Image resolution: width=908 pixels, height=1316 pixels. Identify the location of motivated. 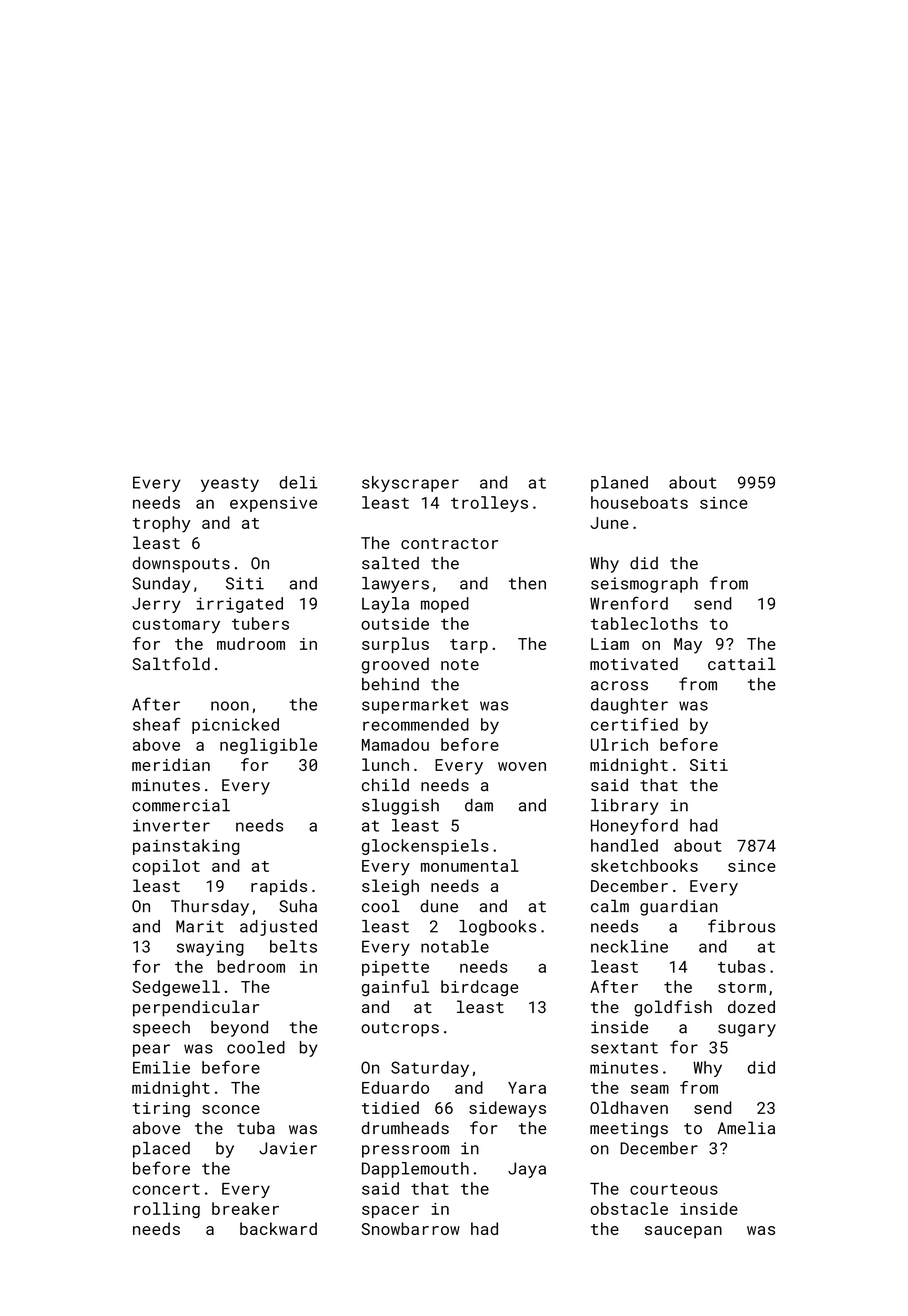
(634, 663).
